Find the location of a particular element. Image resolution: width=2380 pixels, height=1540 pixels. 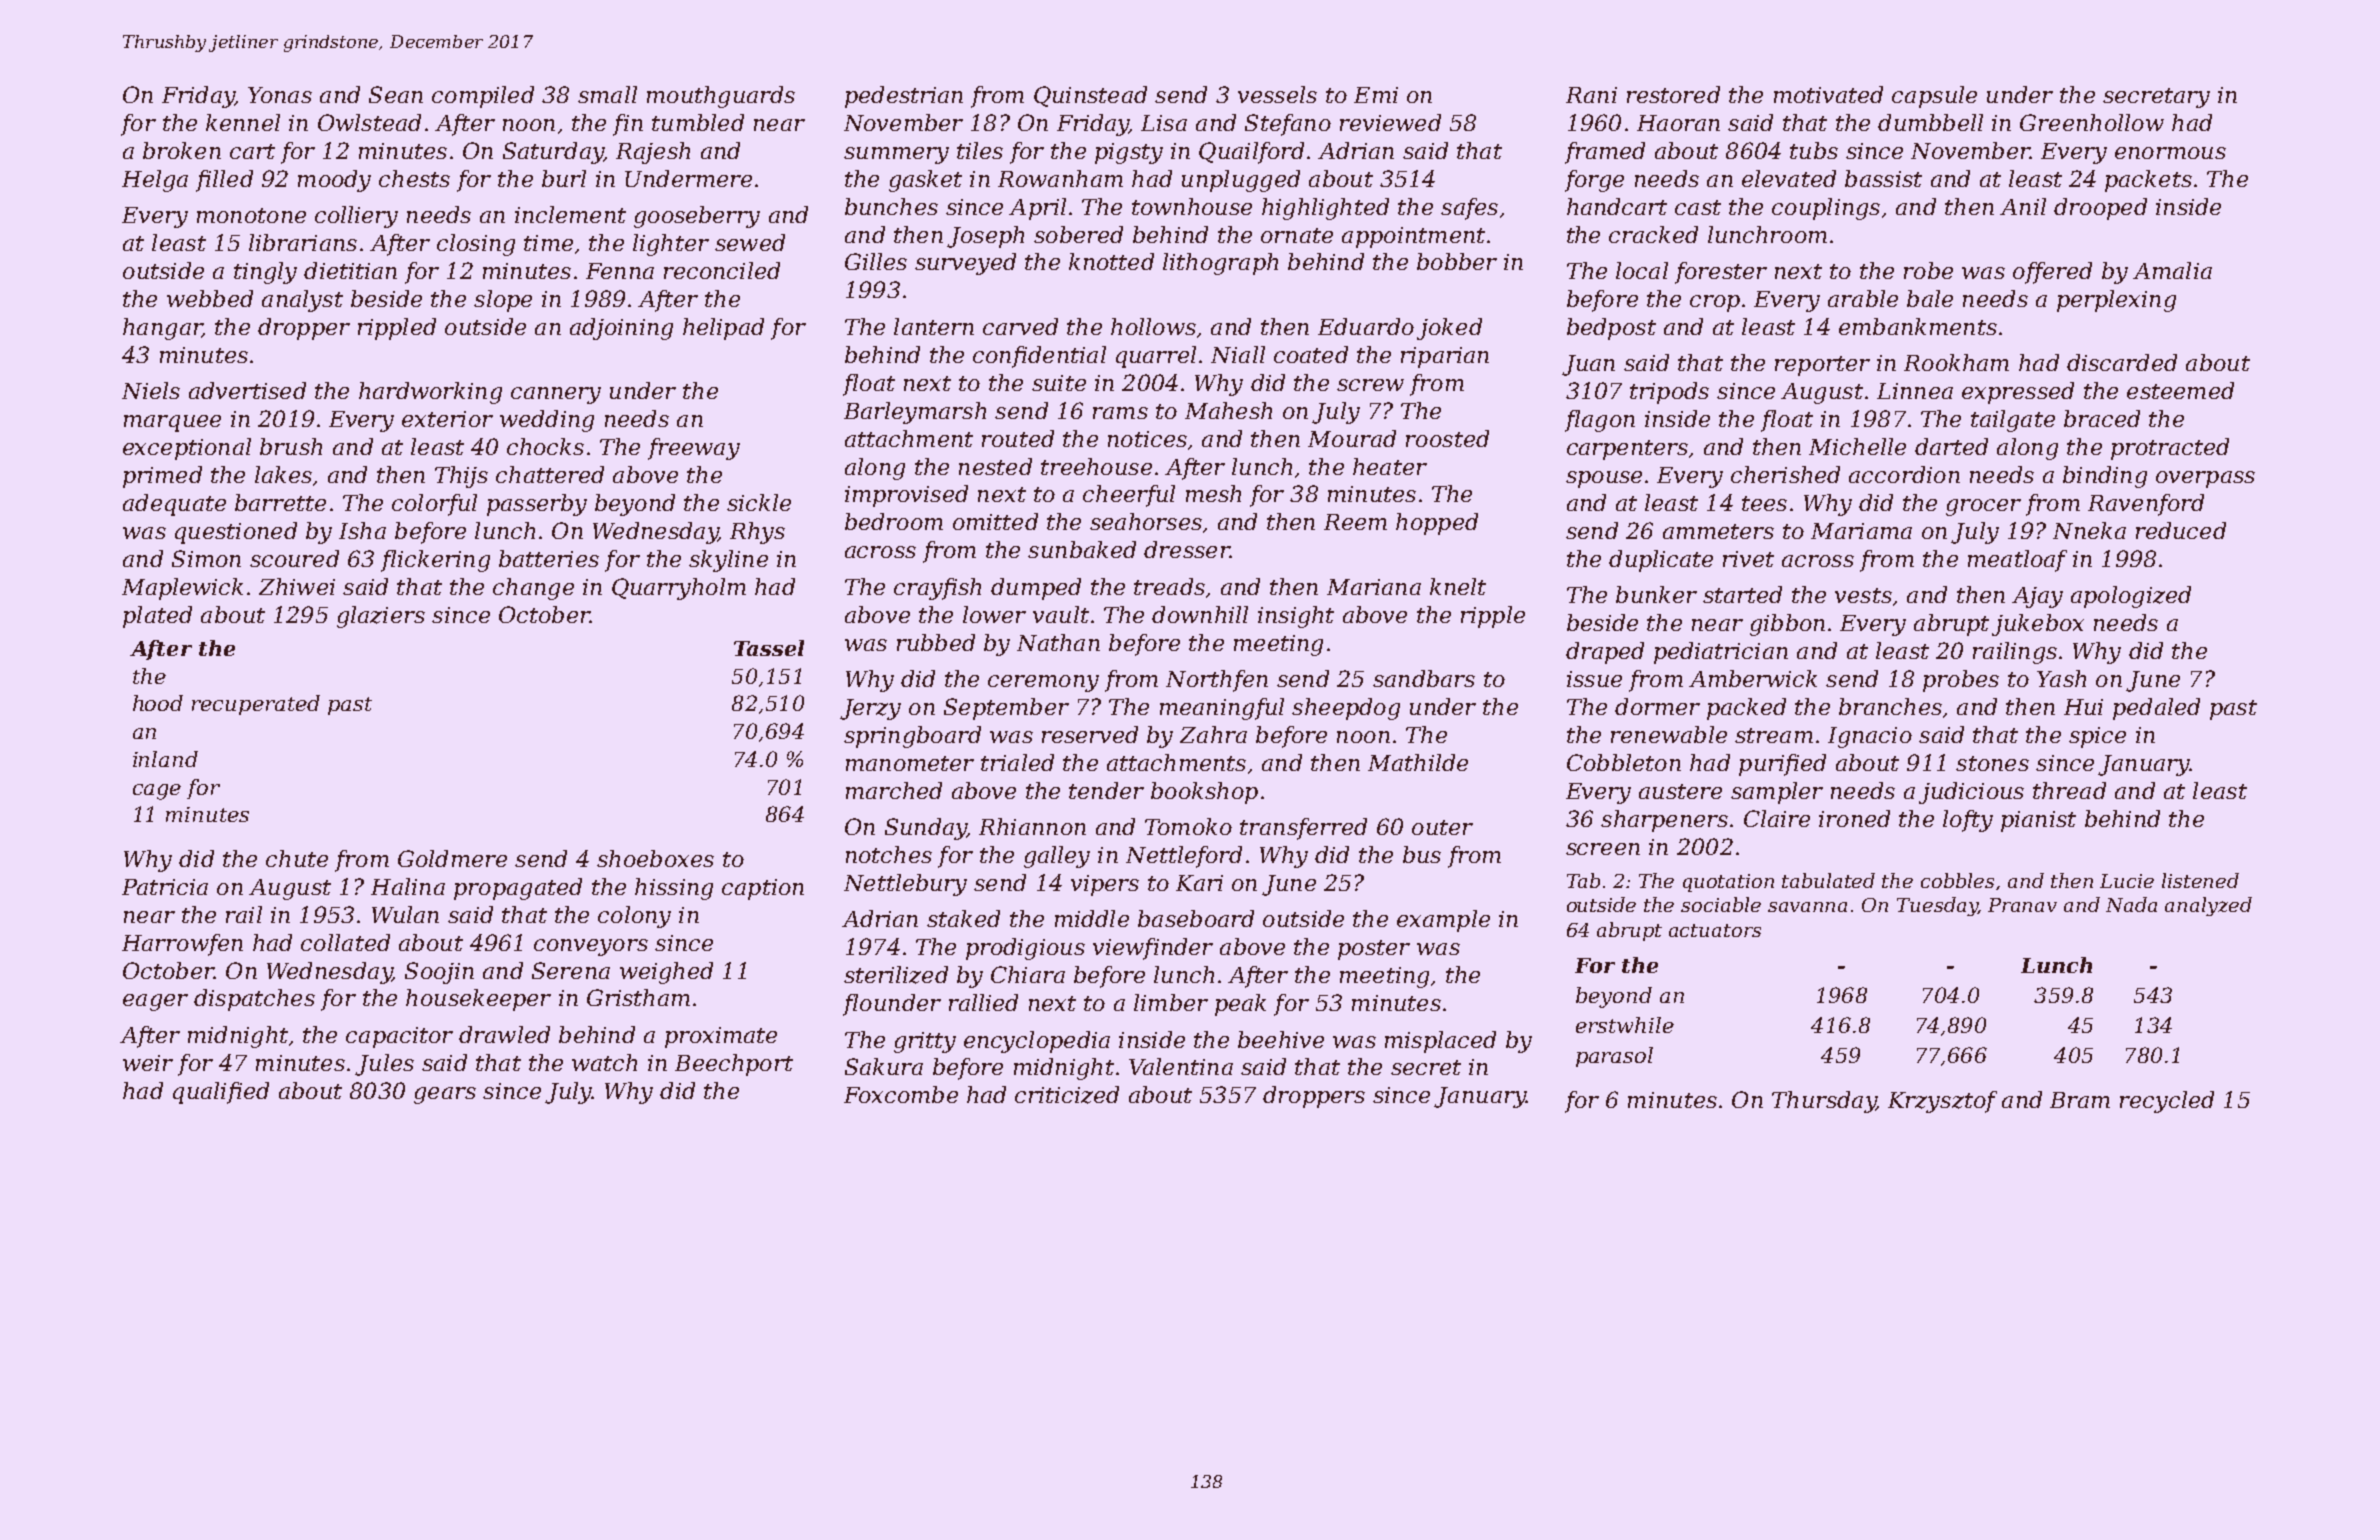

Yonas is located at coordinates (280, 95).
